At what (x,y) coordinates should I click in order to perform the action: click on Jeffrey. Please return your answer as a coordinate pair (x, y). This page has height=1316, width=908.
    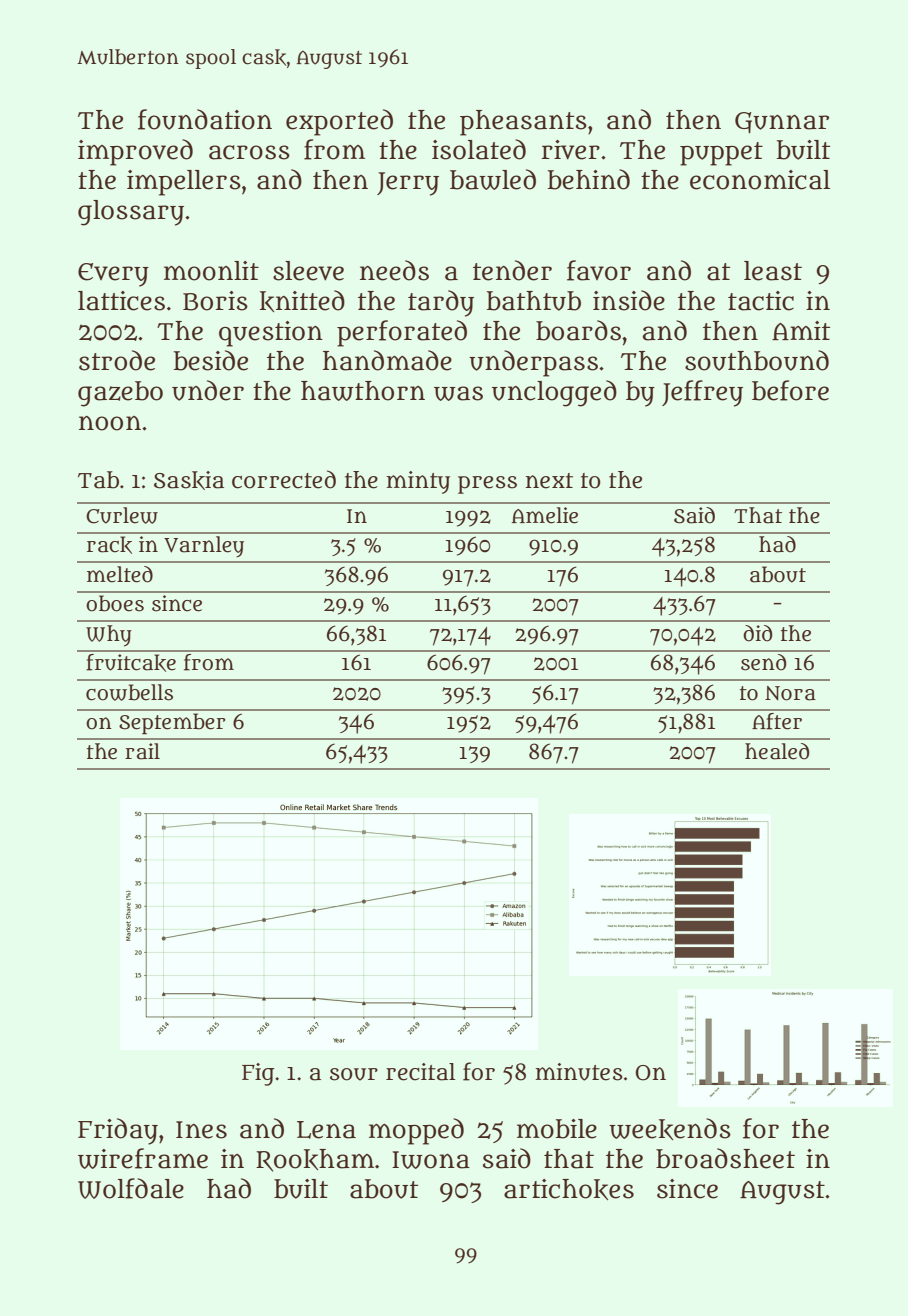
    Looking at the image, I should click on (702, 393).
